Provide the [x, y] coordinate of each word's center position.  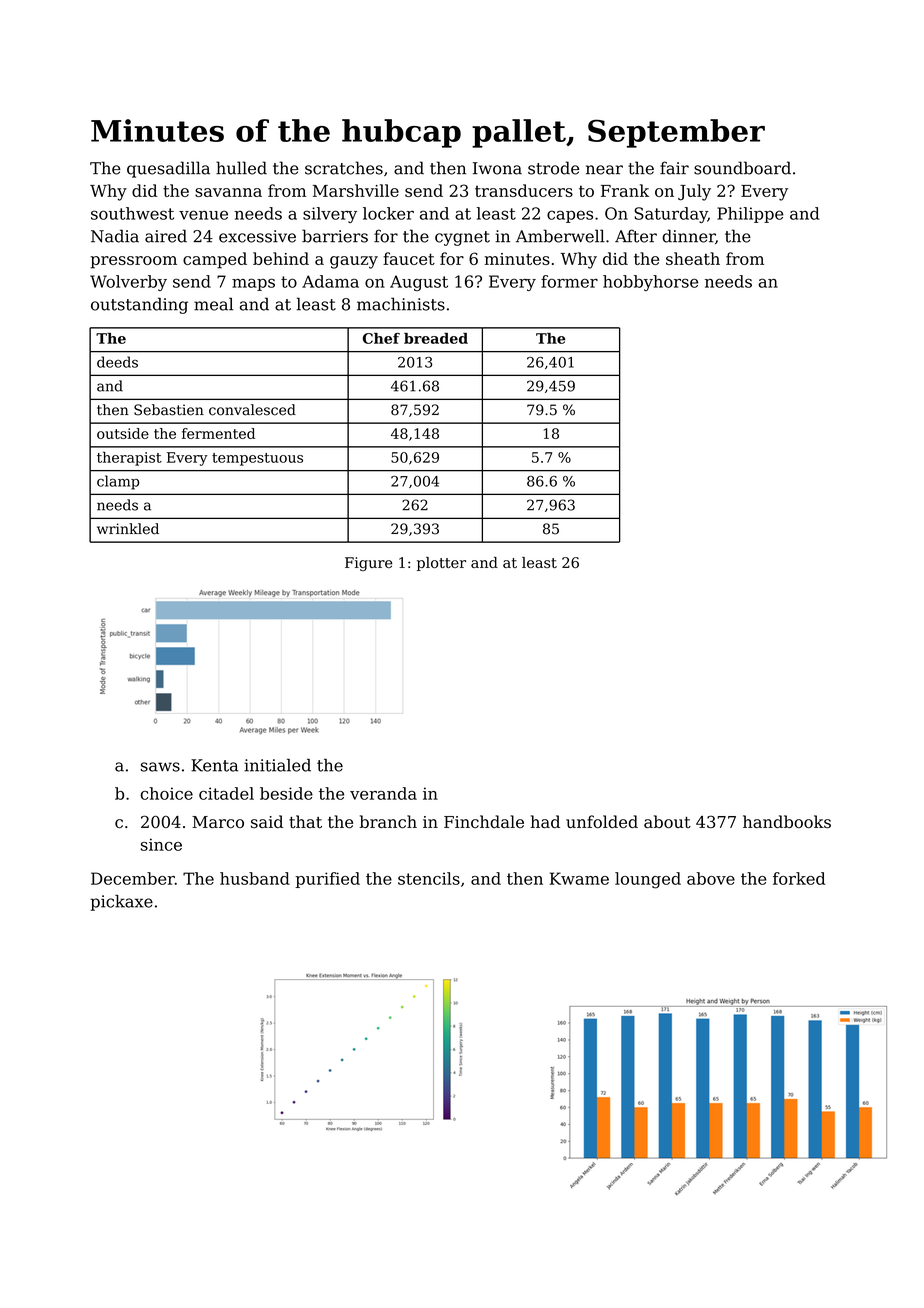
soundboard [742, 168]
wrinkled [128, 529]
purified [327, 880]
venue [203, 215]
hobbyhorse [650, 283]
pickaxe [121, 903]
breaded [436, 338]
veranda [383, 793]
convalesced [252, 410]
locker [388, 213]
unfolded [602, 821]
